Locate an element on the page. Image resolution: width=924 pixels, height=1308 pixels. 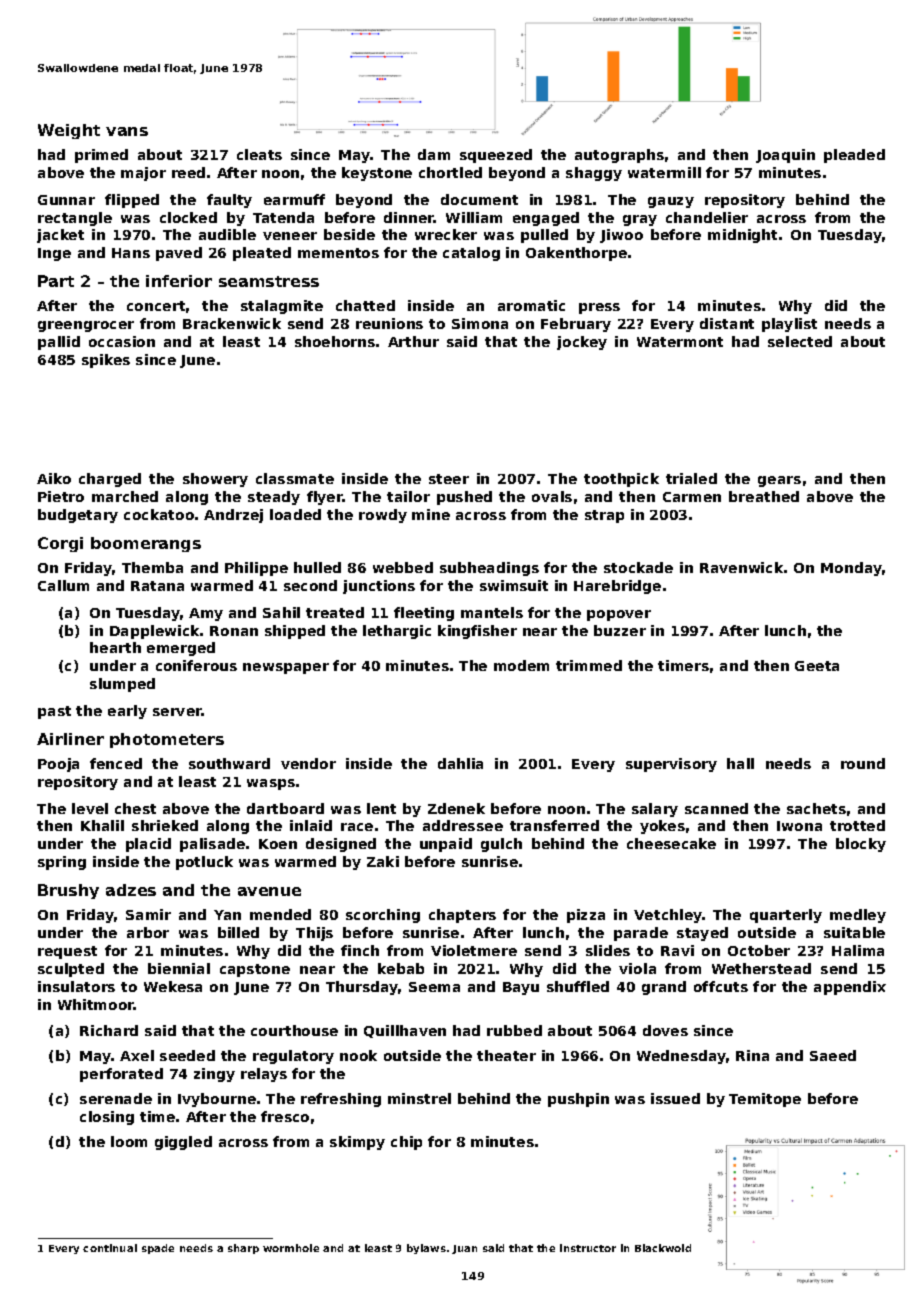
classmate is located at coordinates (295, 478).
